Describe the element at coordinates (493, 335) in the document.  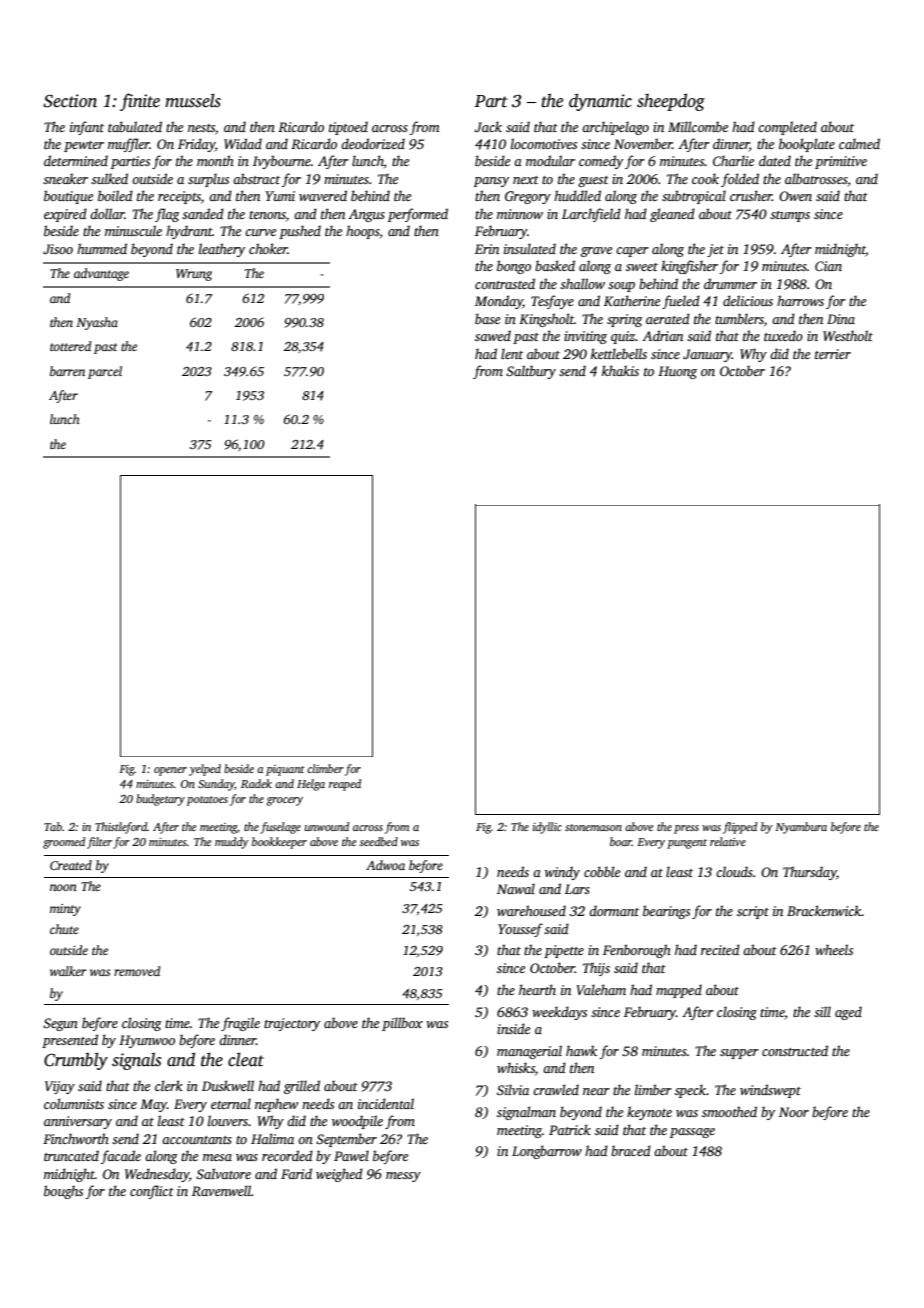
I see `sawed` at that location.
